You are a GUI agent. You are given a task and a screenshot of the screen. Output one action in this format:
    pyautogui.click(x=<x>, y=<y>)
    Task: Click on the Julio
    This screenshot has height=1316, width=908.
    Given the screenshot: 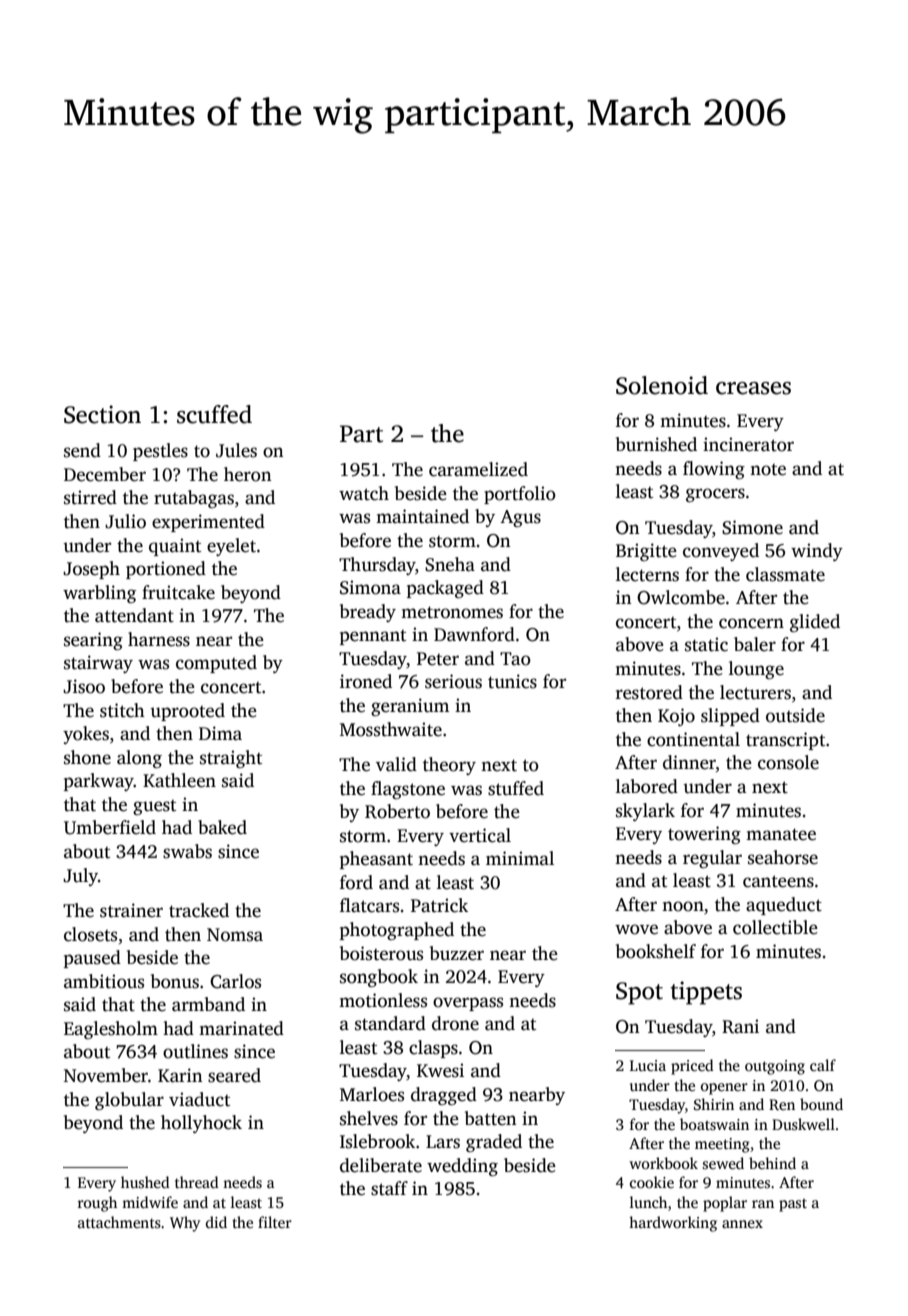 What is the action you would take?
    pyautogui.click(x=125, y=521)
